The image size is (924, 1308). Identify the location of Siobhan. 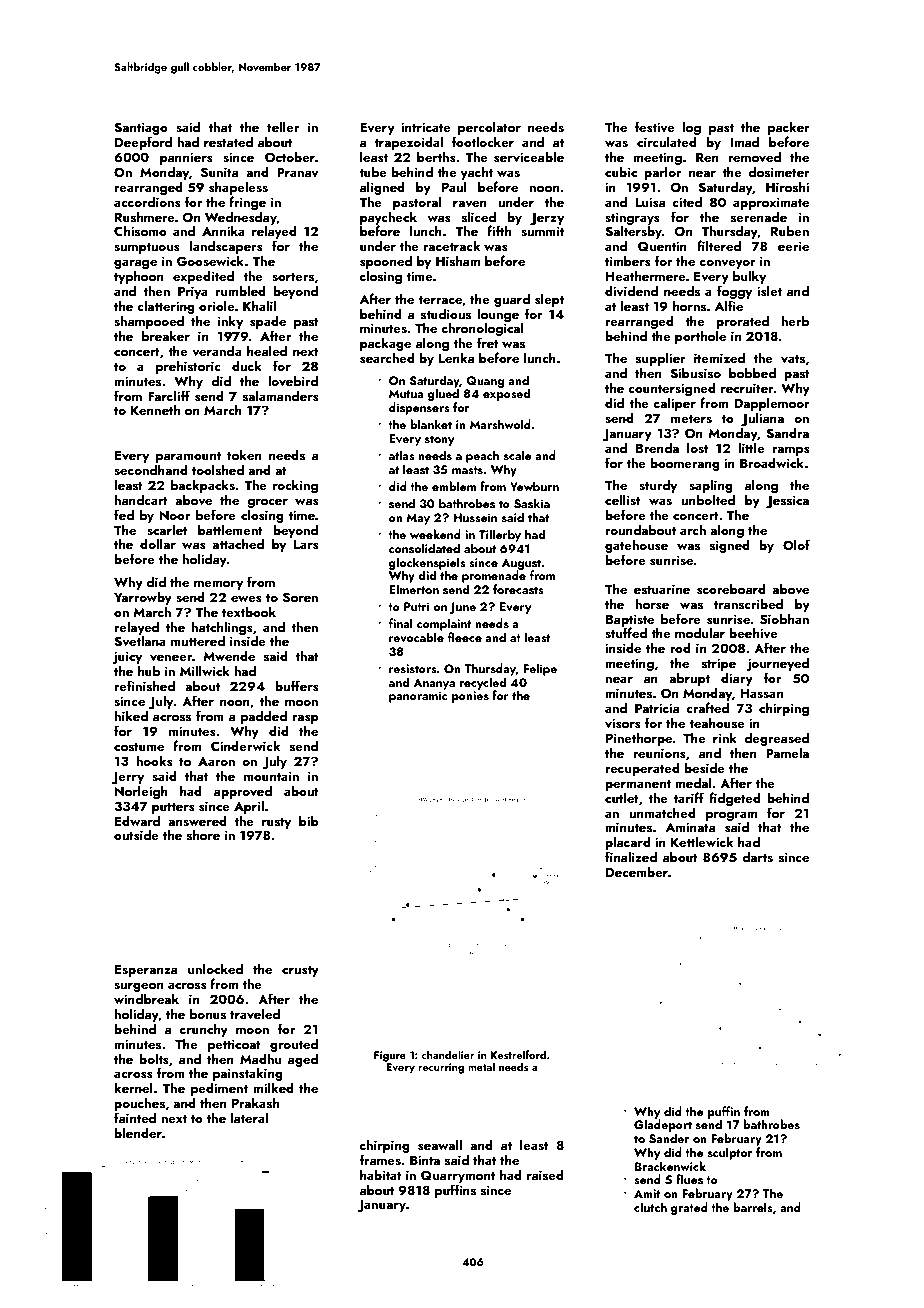
(784, 619).
